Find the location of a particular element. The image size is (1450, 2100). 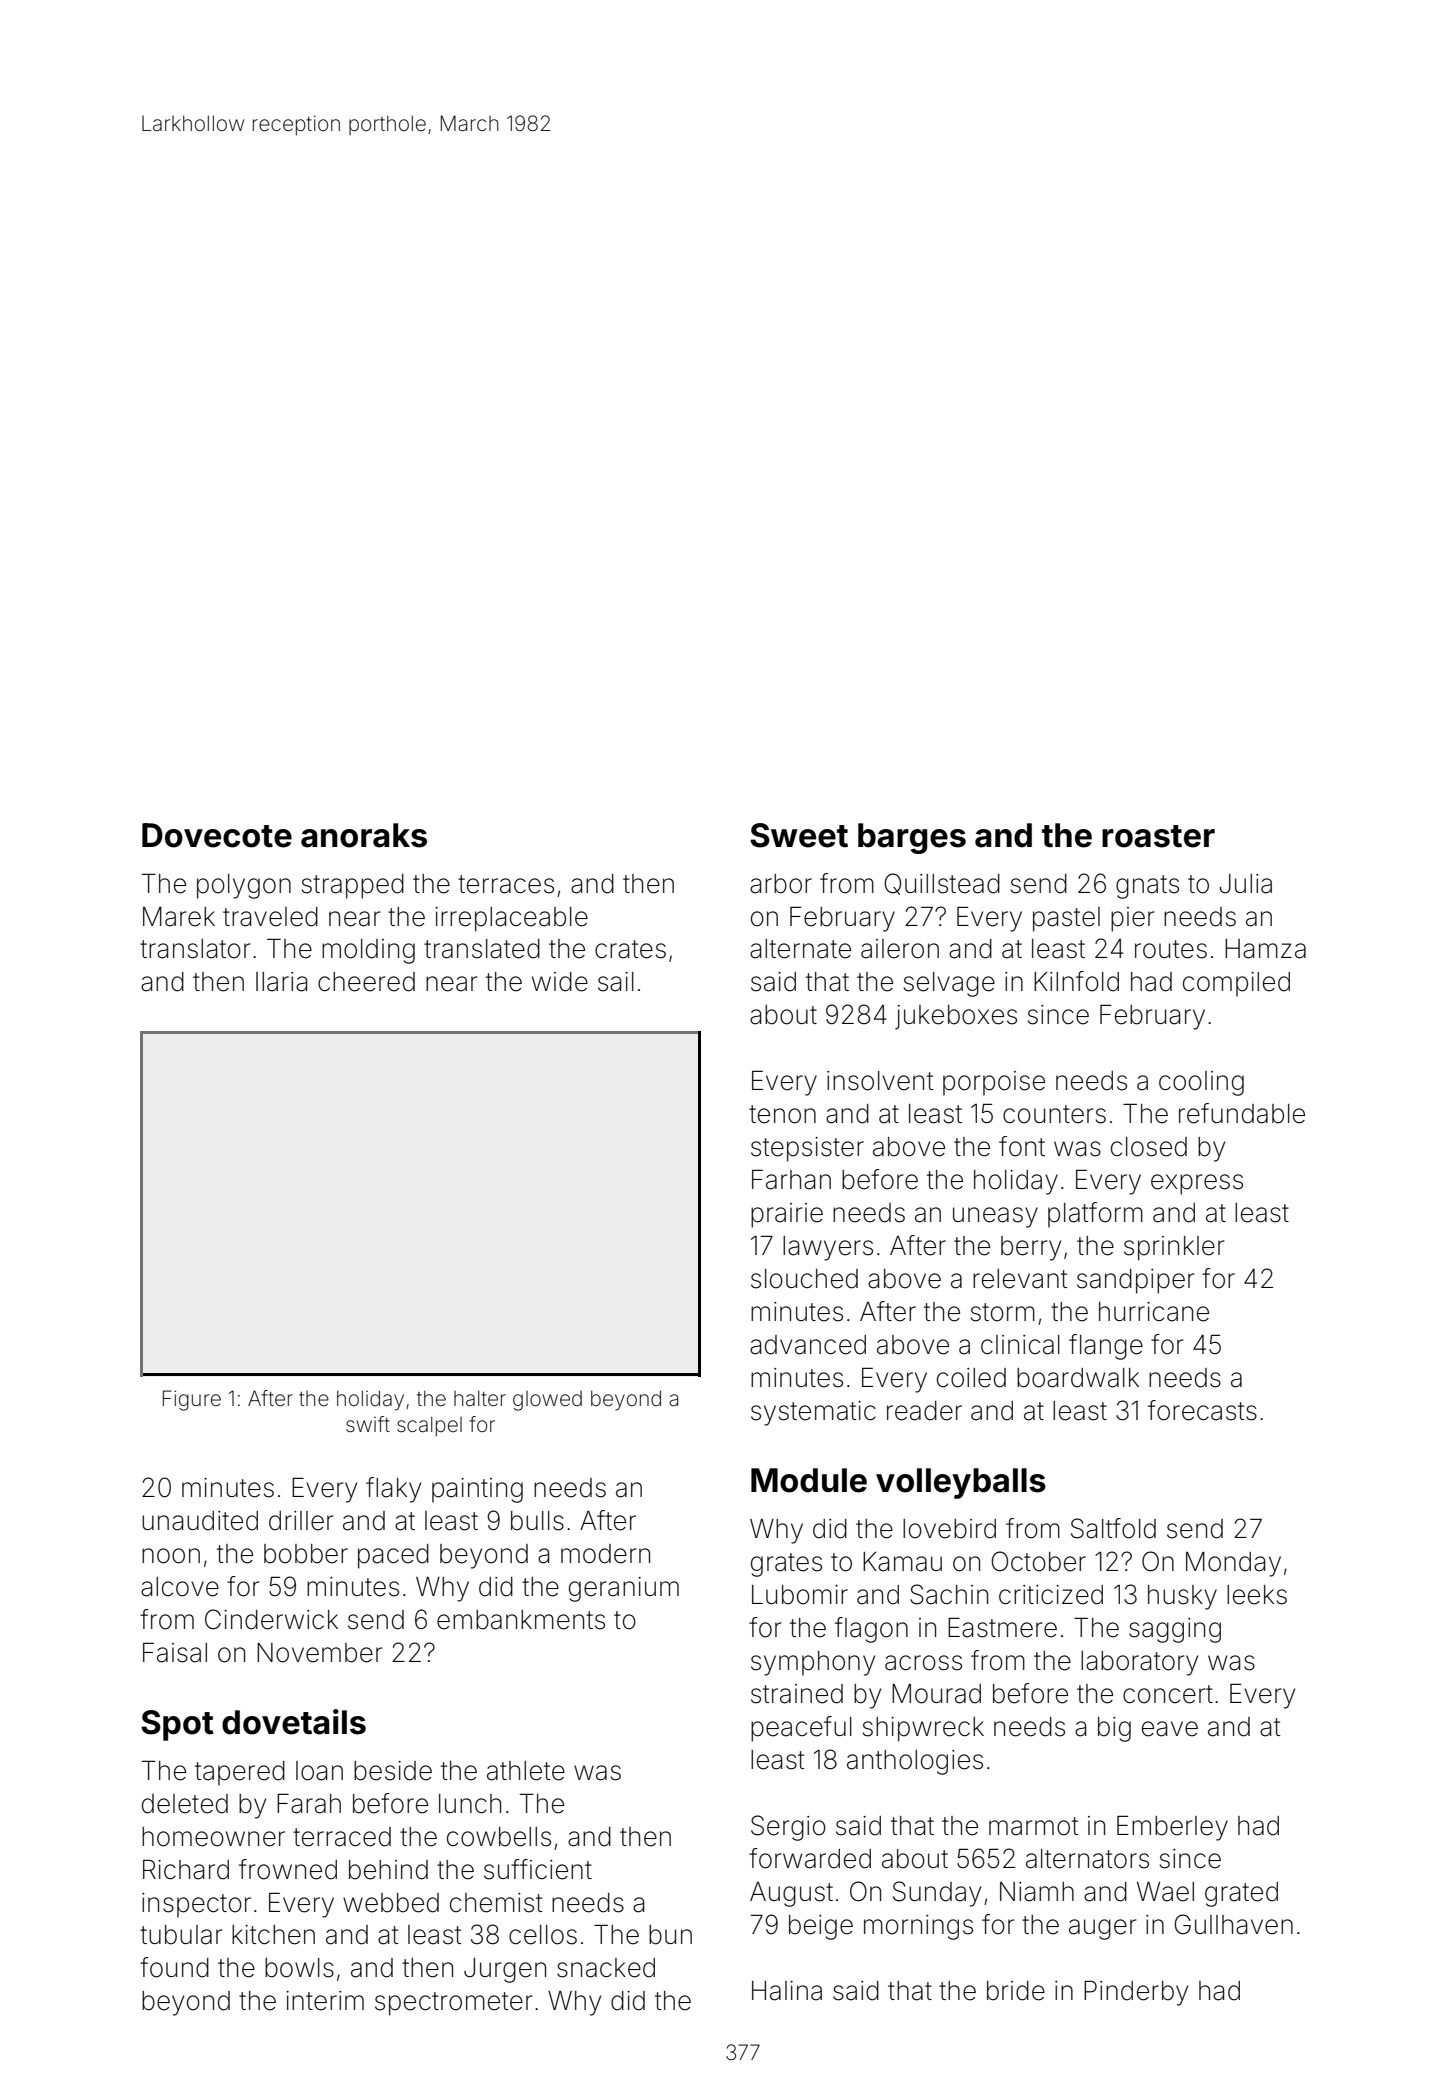

counters is located at coordinates (1054, 1114).
